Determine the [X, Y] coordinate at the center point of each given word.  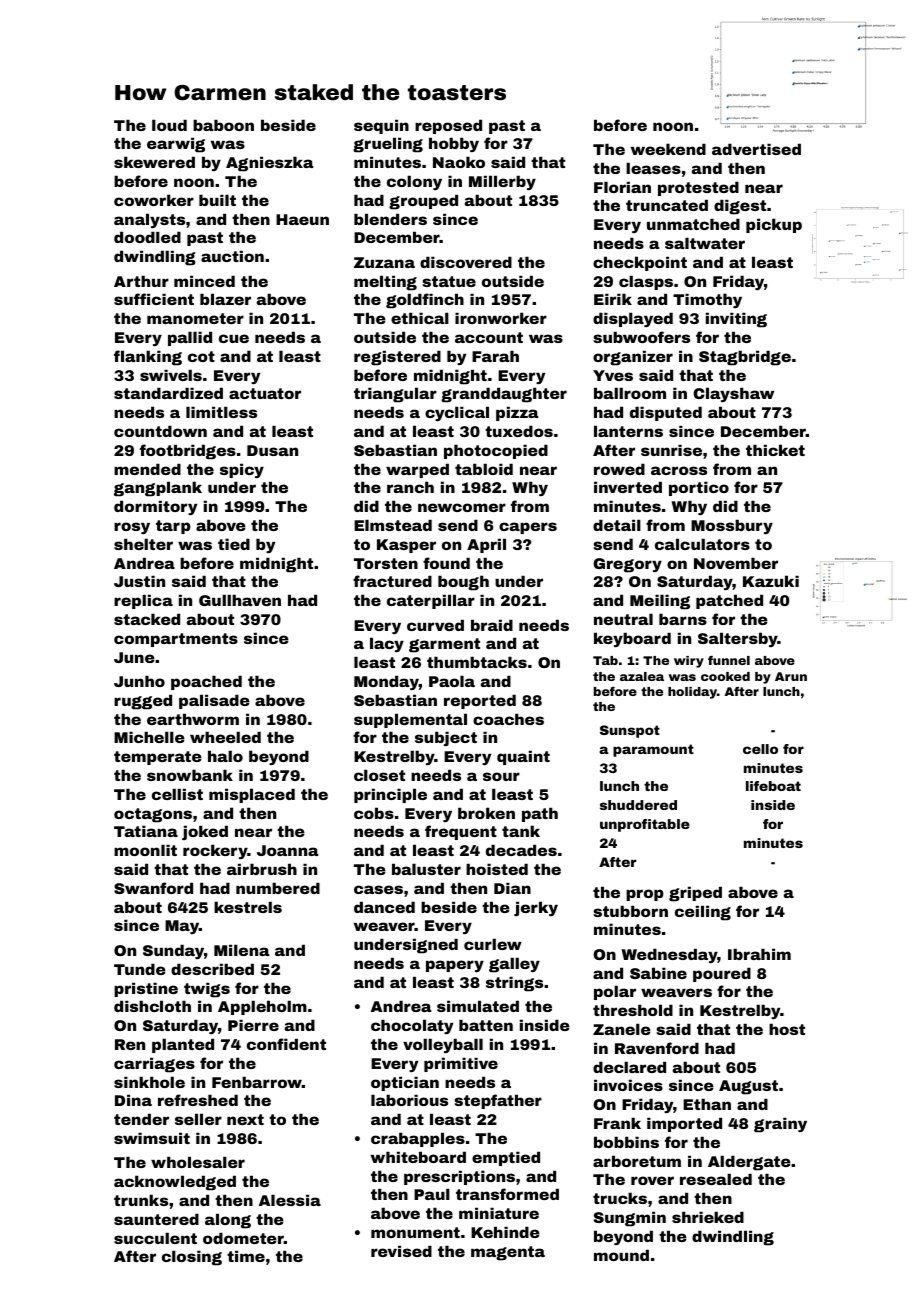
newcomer [462, 507]
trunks [141, 1200]
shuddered [638, 805]
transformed [507, 1194]
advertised [756, 149]
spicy [242, 470]
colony [414, 182]
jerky [536, 908]
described [212, 969]
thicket [775, 450]
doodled [147, 237]
